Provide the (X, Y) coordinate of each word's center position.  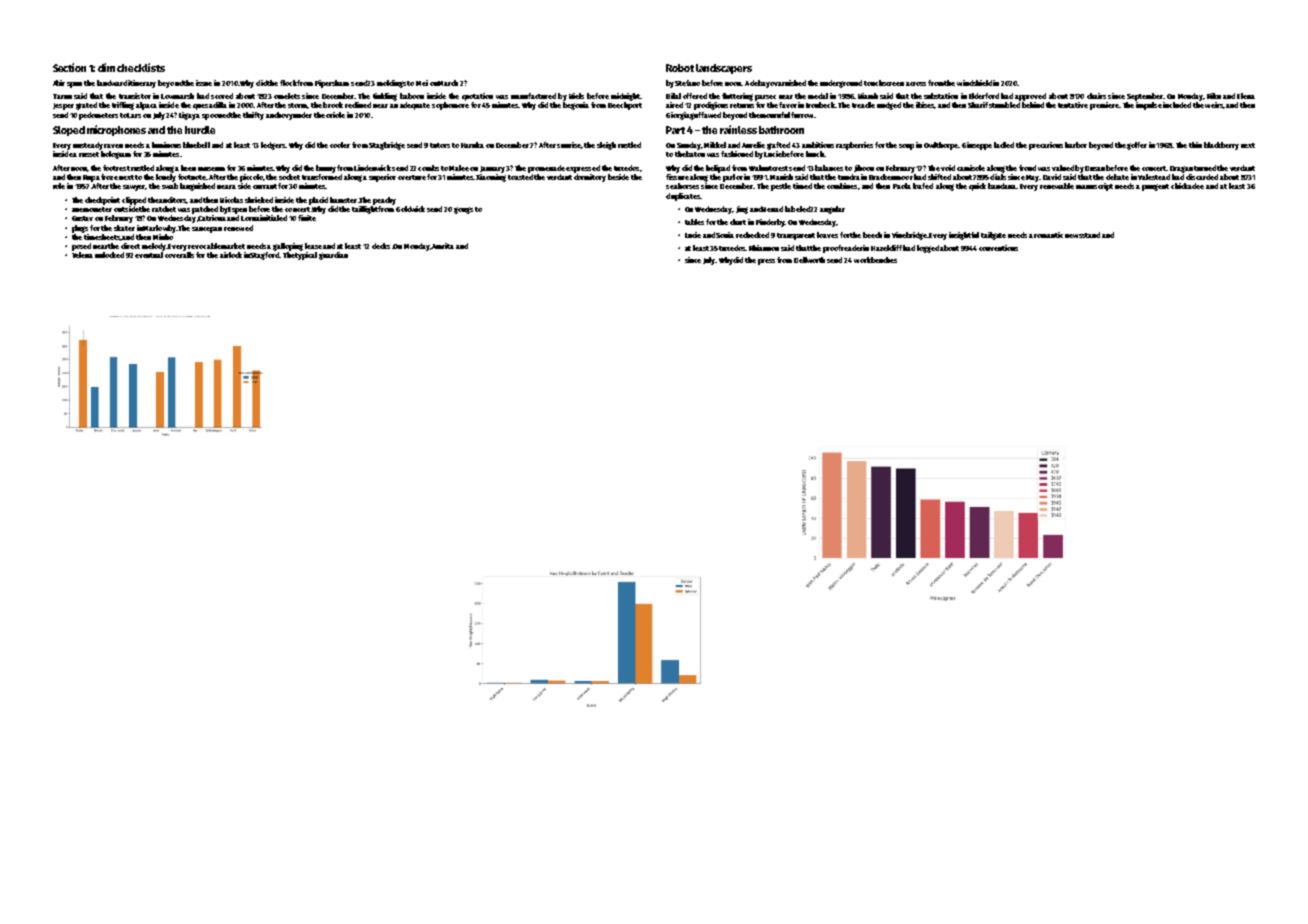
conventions (998, 248)
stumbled (1004, 105)
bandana (1002, 186)
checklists (141, 67)
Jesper (63, 106)
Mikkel (715, 145)
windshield (974, 83)
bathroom (781, 130)
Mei (422, 83)
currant (265, 186)
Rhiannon (764, 248)
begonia (576, 106)
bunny (326, 169)
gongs (463, 210)
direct (130, 246)
